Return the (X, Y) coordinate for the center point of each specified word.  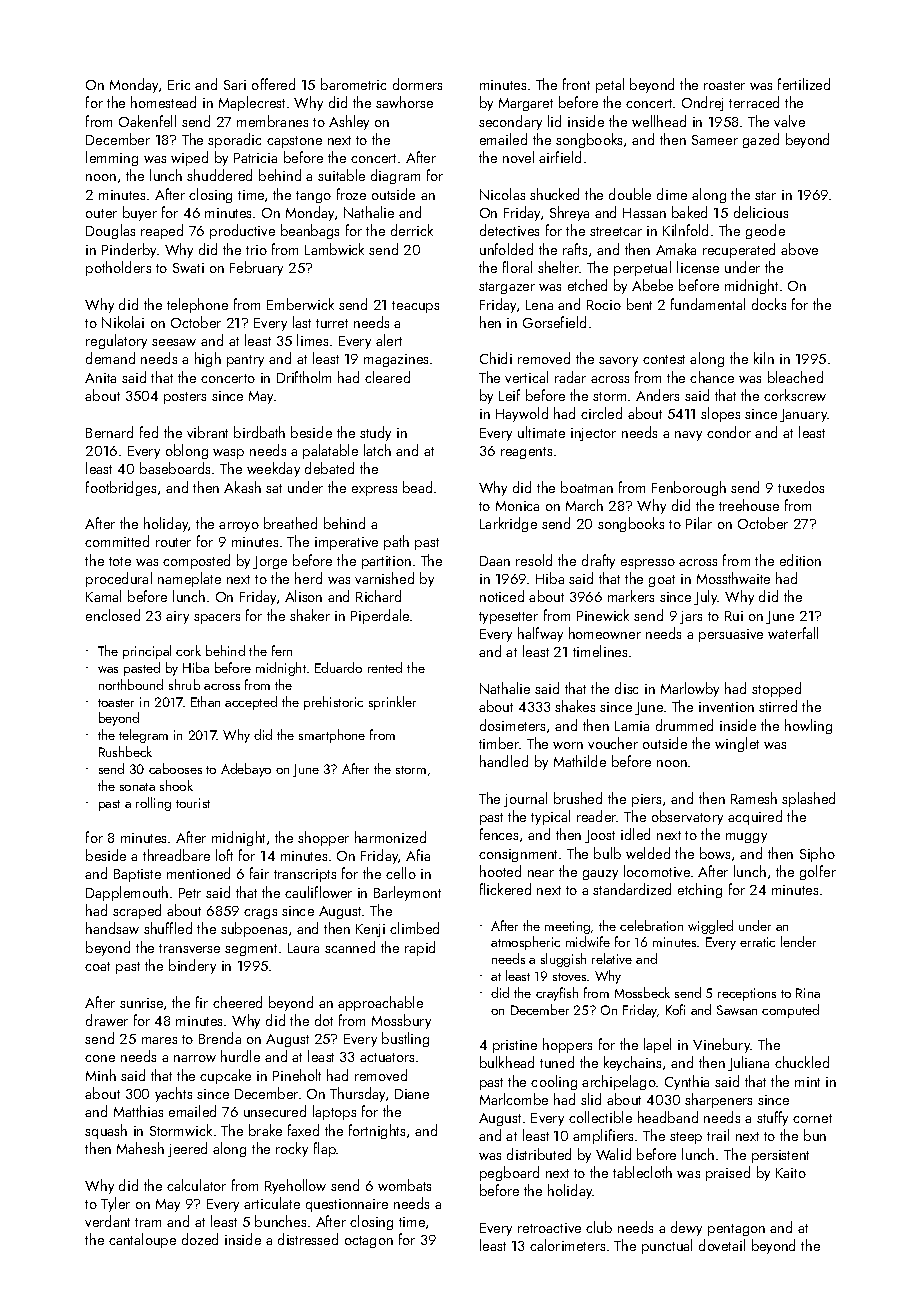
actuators (387, 1057)
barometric (353, 84)
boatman (587, 487)
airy (177, 617)
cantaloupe (142, 1240)
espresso (648, 564)
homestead (163, 102)
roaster (724, 85)
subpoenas (254, 929)
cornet (812, 1118)
